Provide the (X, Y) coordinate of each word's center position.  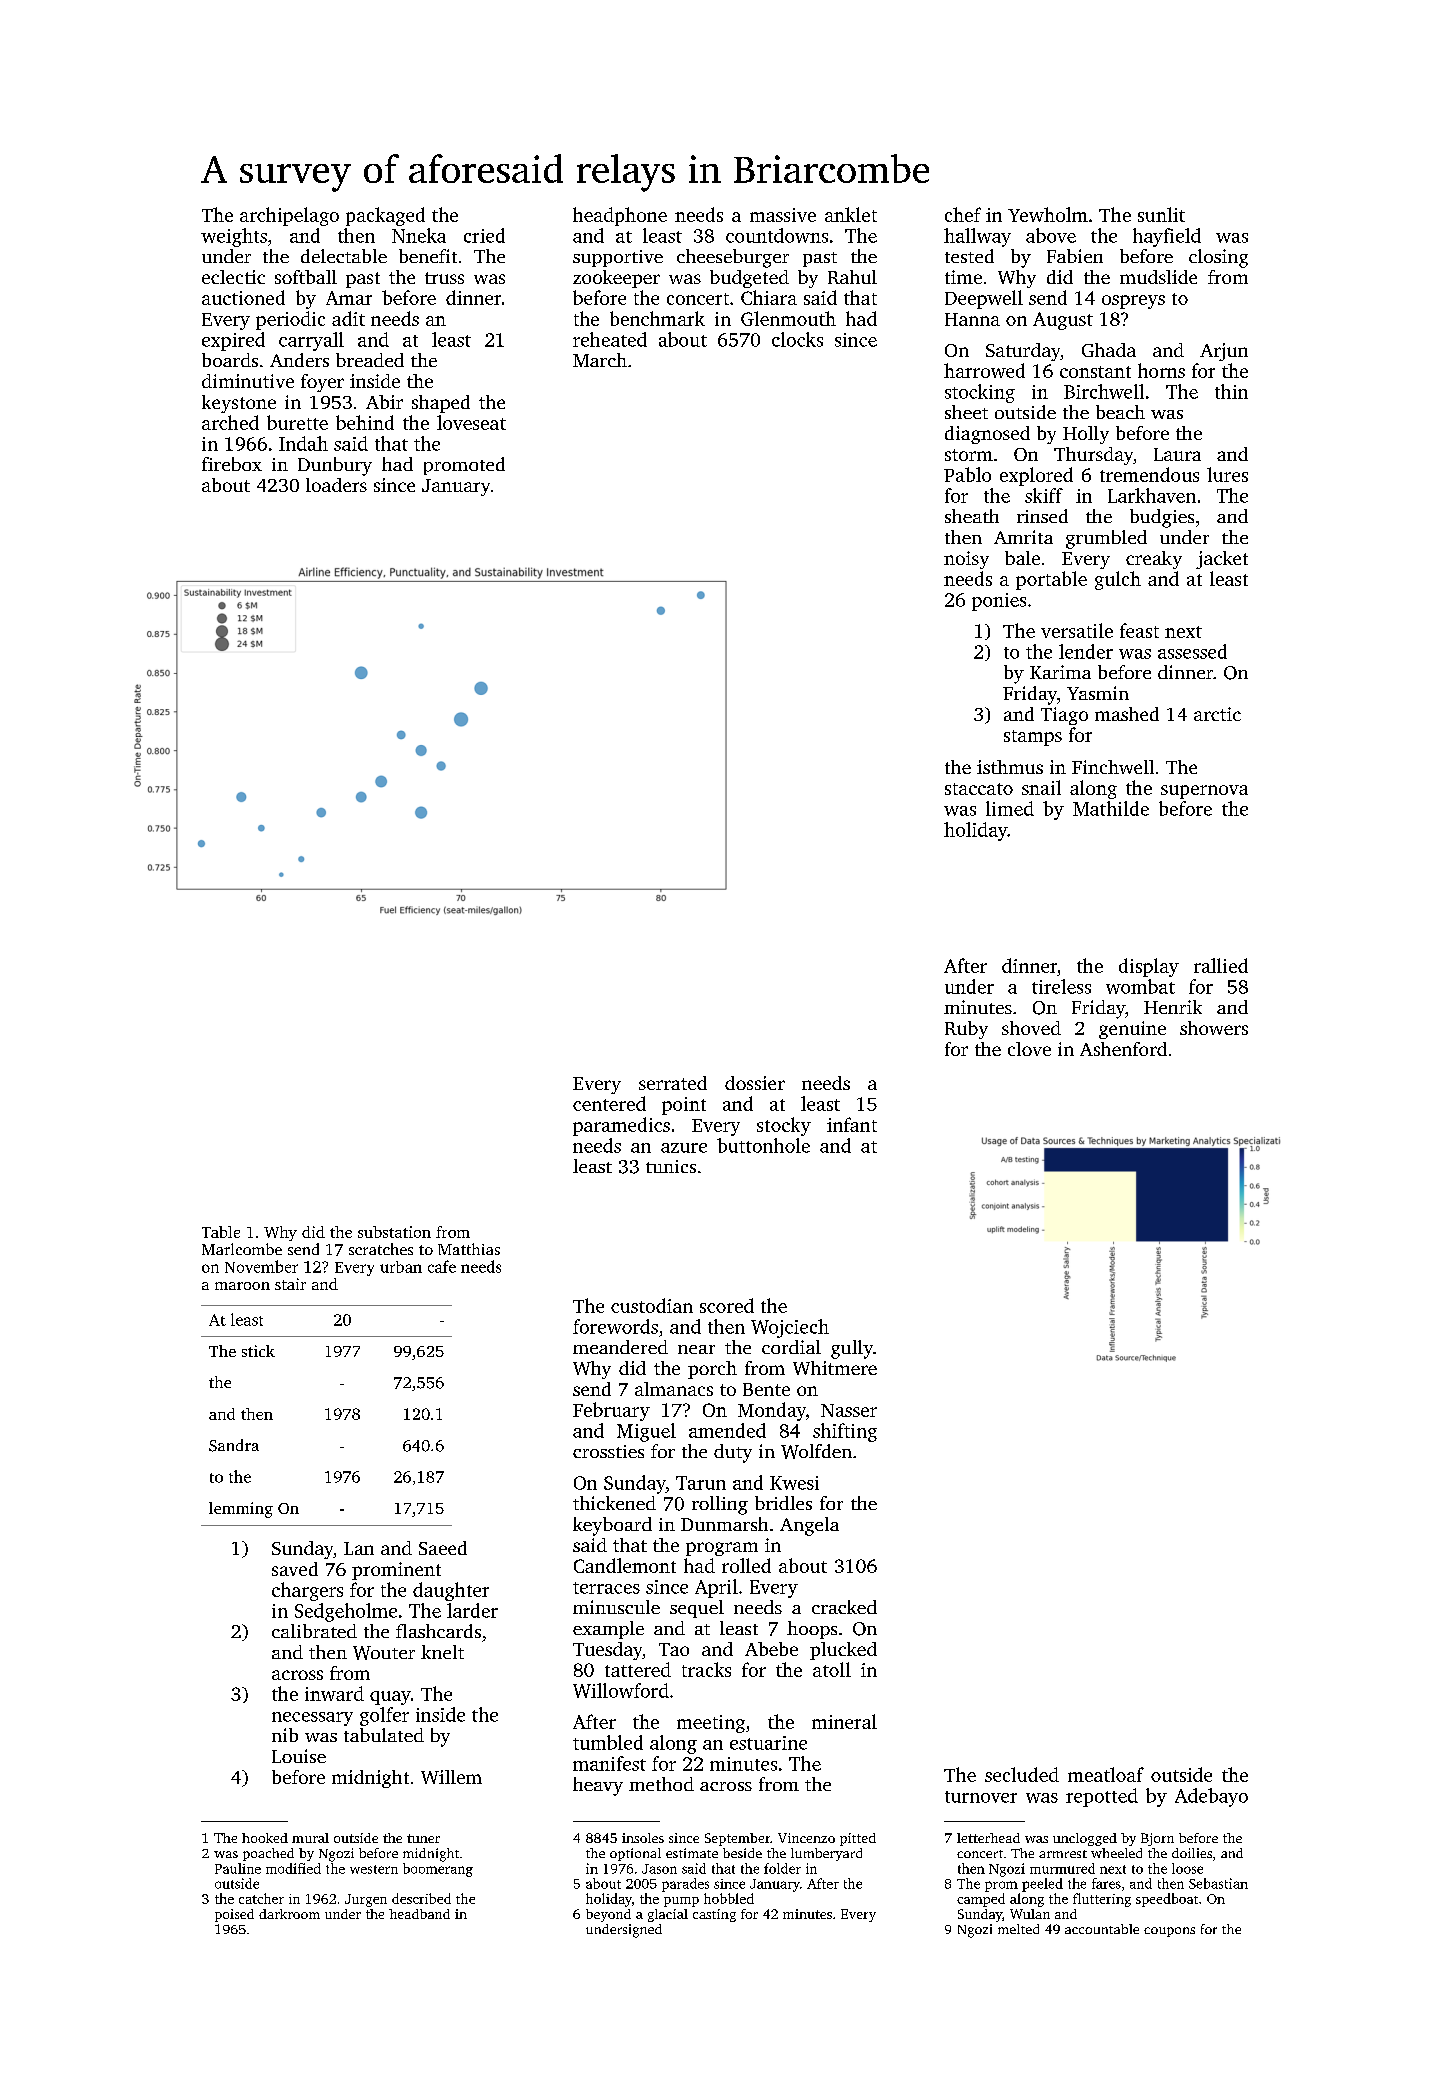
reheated (610, 339)
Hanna (972, 319)
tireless (1061, 986)
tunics (671, 1166)
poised (234, 1915)
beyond (608, 1915)
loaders (336, 485)
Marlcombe (242, 1249)
